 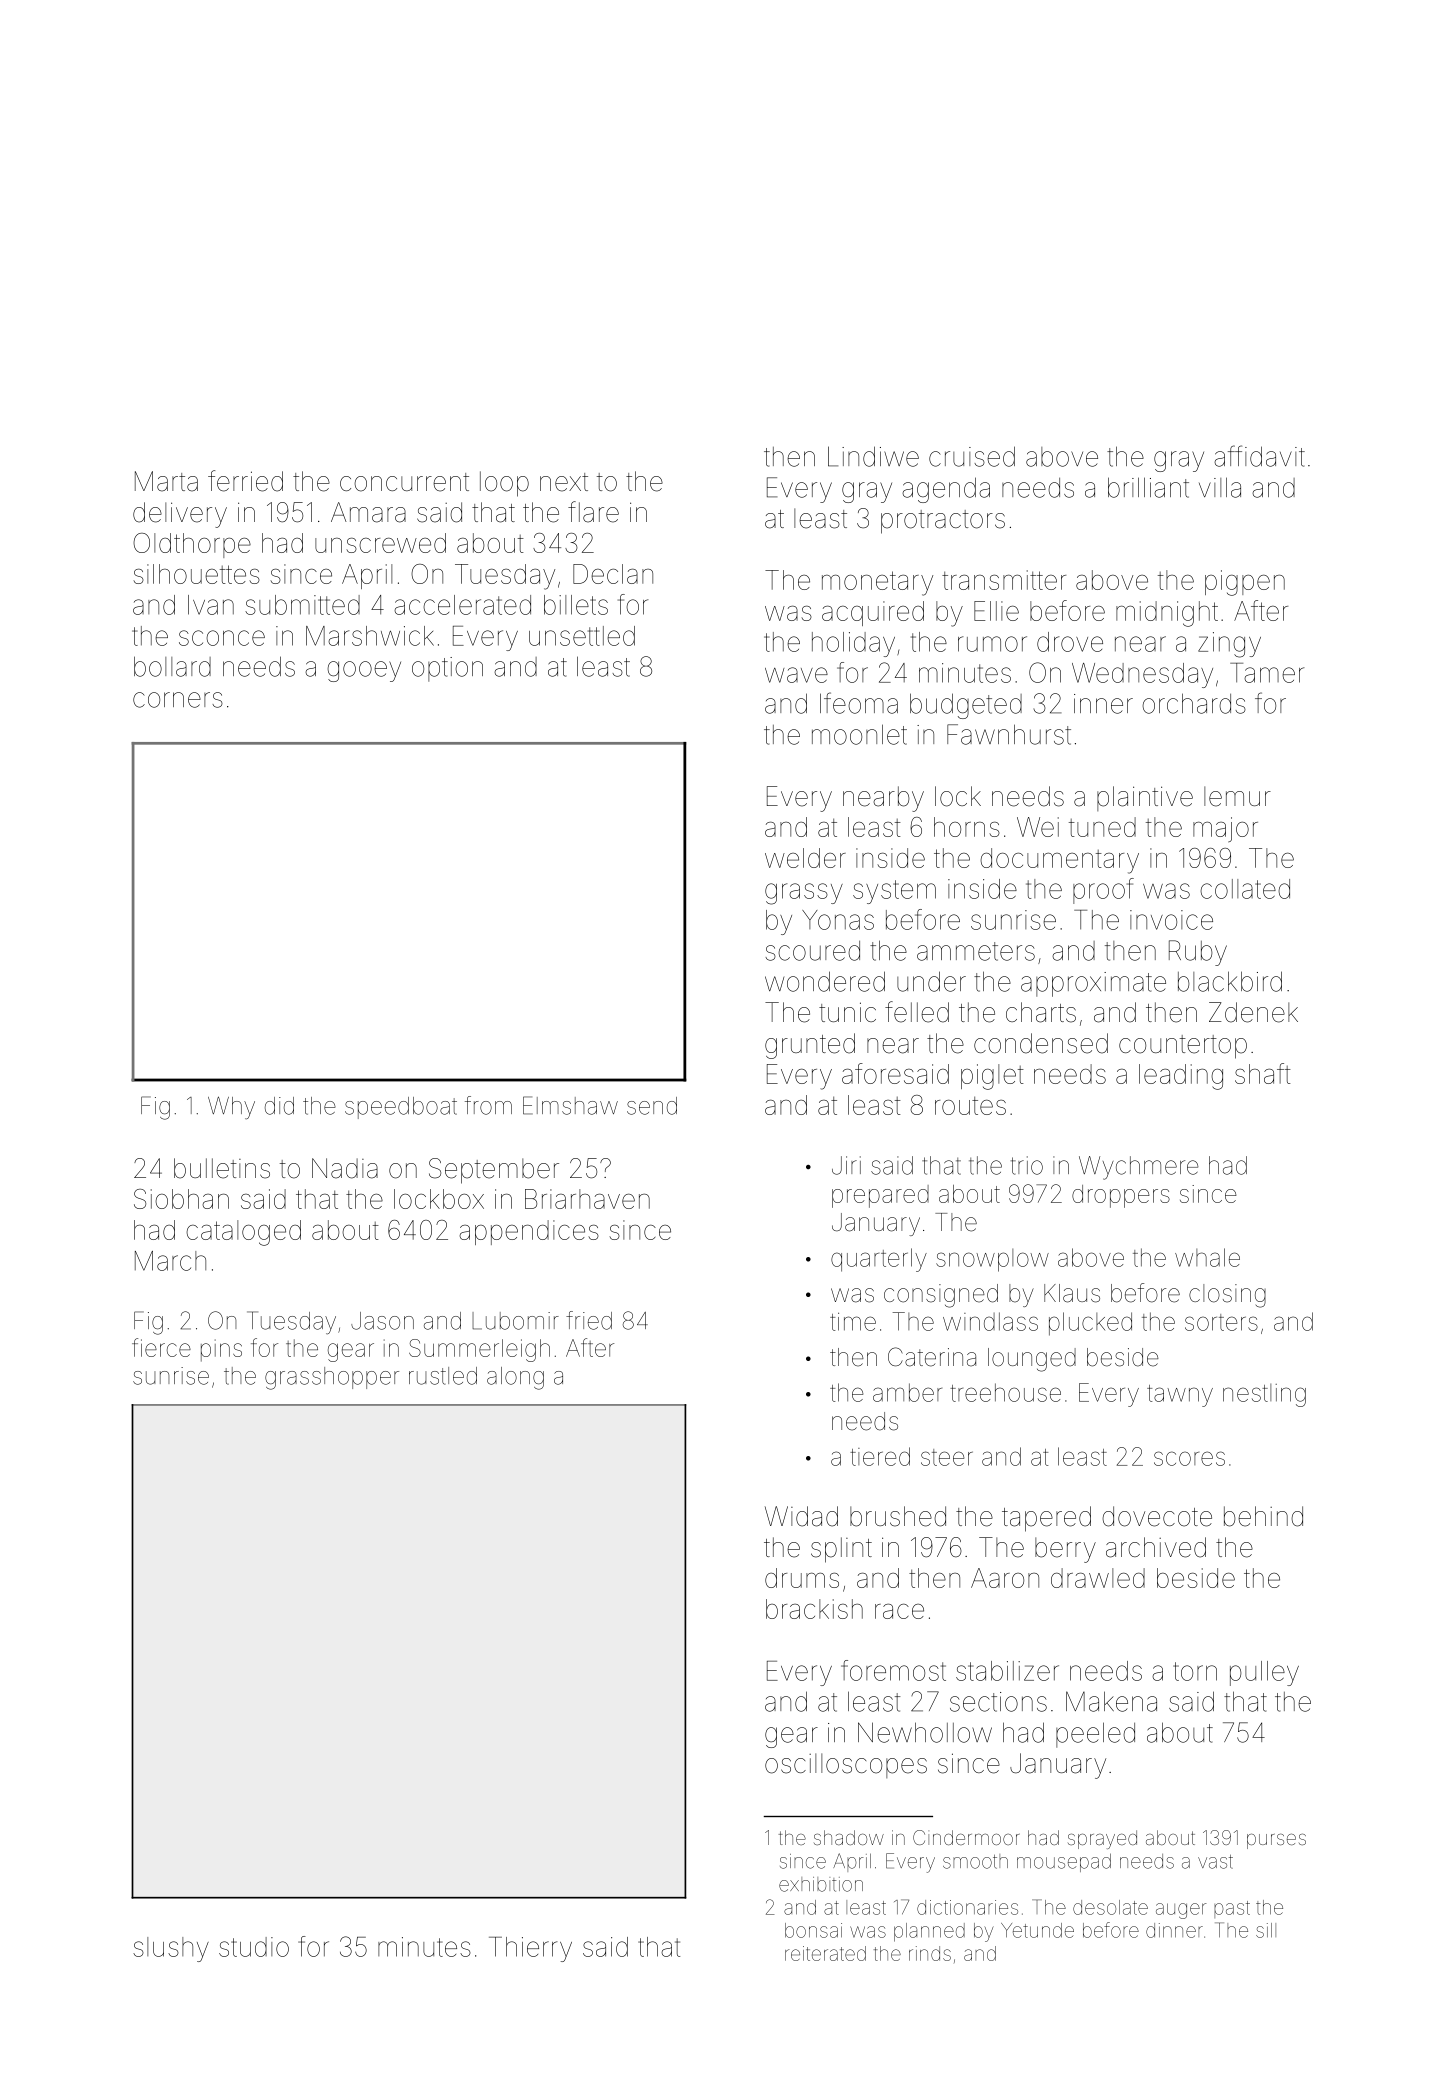 I want to click on Marta, so click(x=166, y=481).
